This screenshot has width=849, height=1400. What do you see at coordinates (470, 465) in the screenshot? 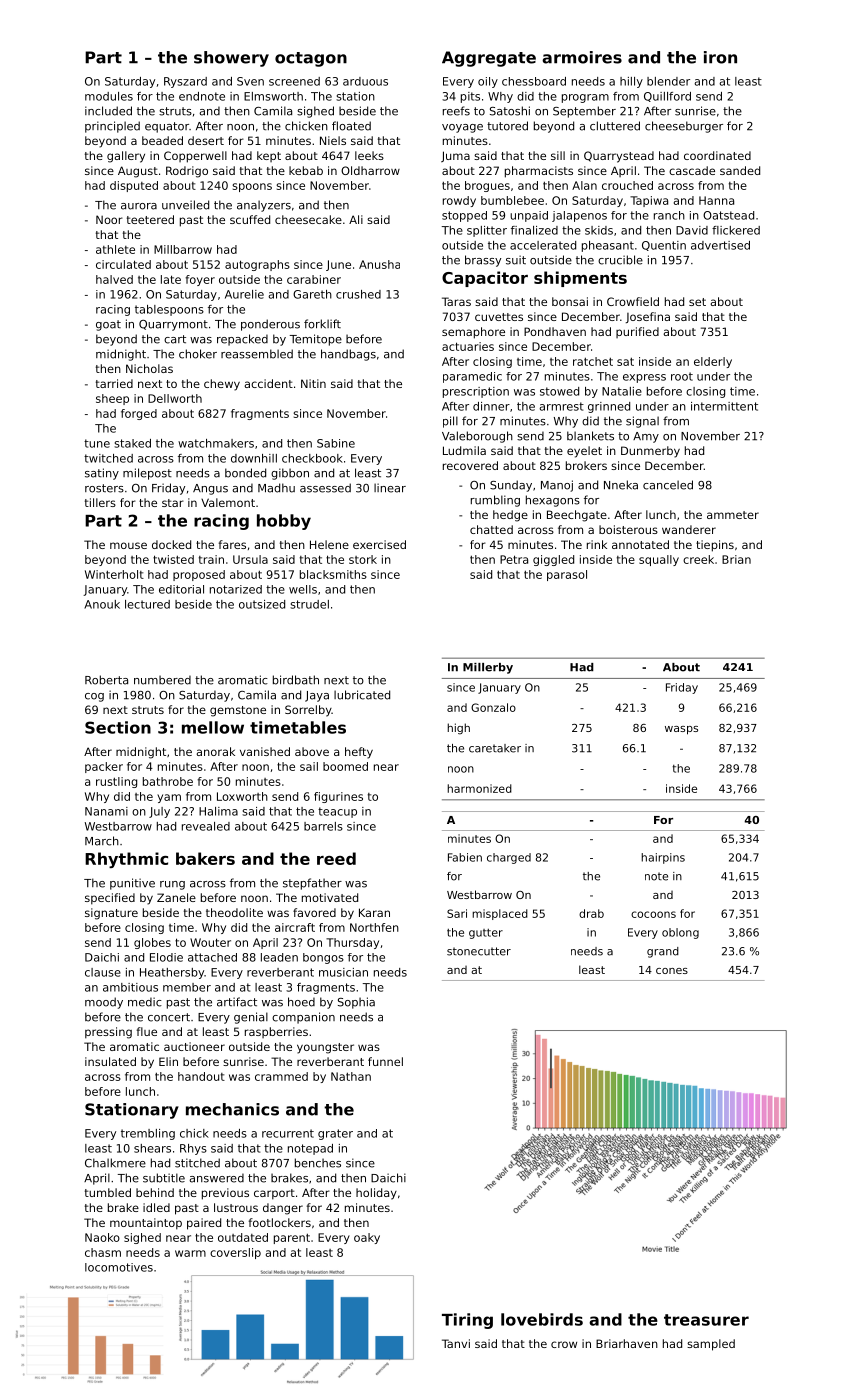
I see `recovered` at bounding box center [470, 465].
